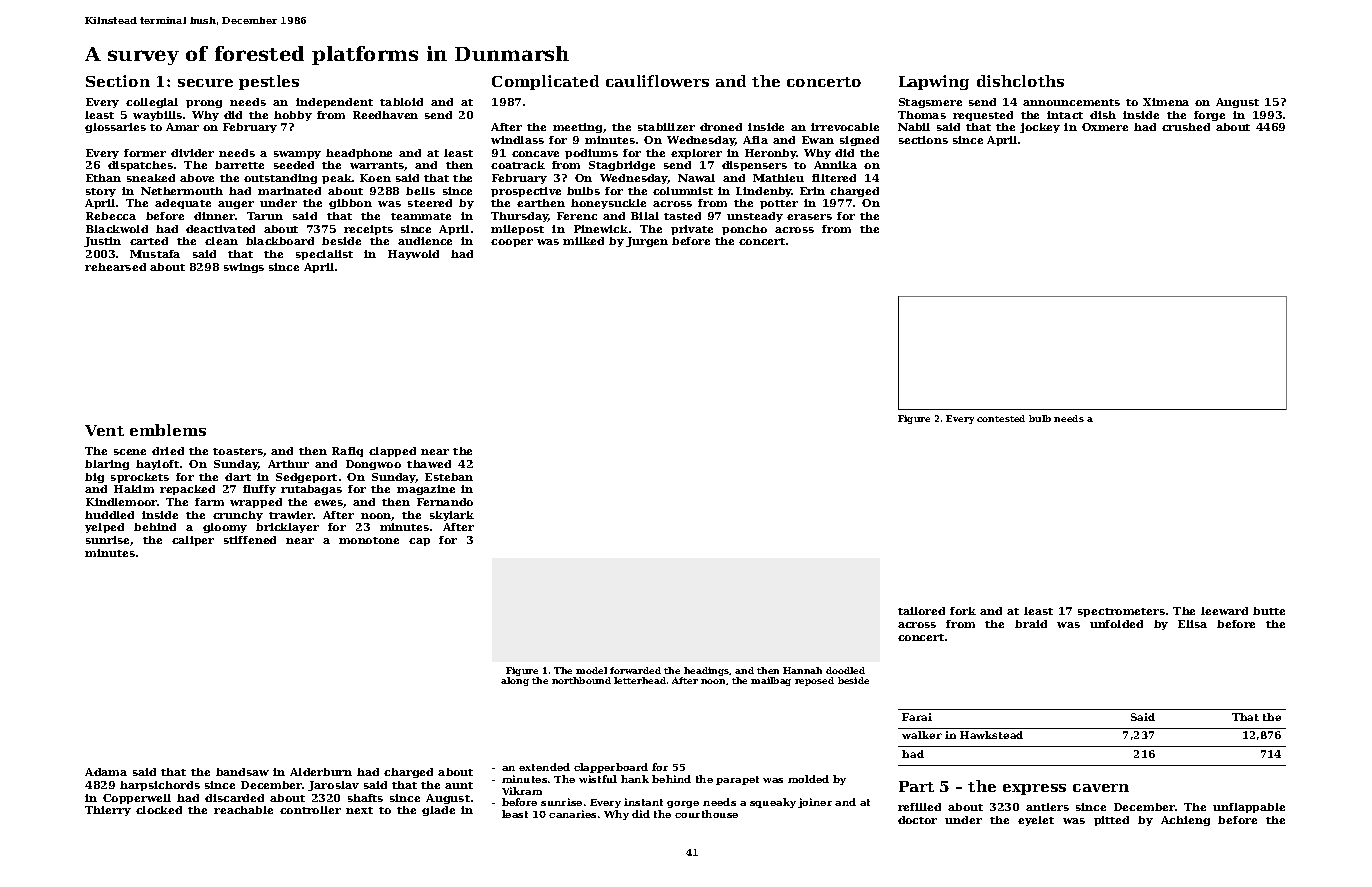 This screenshot has height=887, width=1372. Describe the element at coordinates (591, 670) in the screenshot. I see `model` at that location.
